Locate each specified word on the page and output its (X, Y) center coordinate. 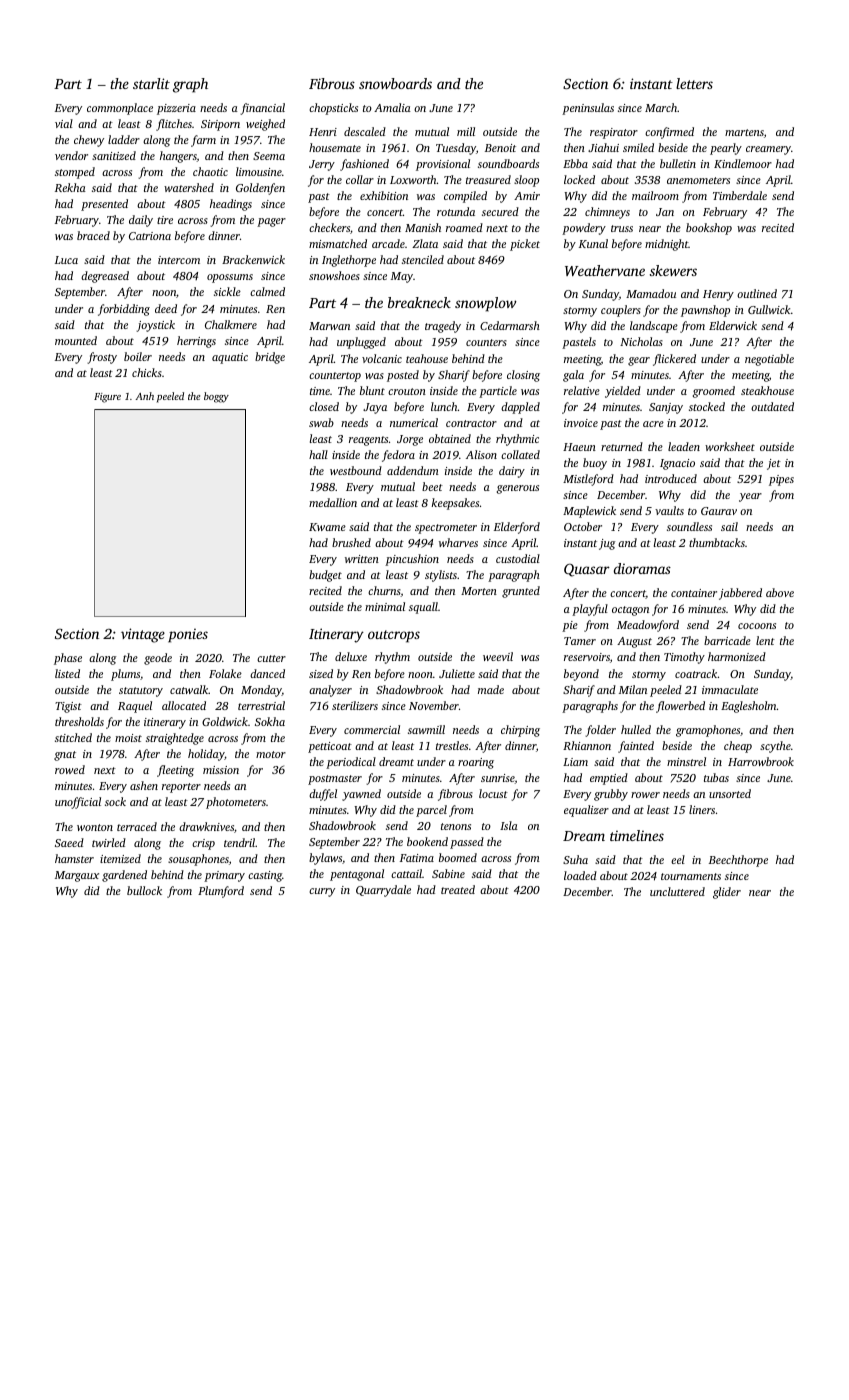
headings (231, 205)
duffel (323, 795)
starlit (151, 83)
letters (694, 83)
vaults (669, 510)
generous (518, 489)
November (434, 705)
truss (622, 228)
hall (318, 454)
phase (68, 659)
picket (525, 245)
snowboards (395, 83)
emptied (609, 779)
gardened (124, 876)
